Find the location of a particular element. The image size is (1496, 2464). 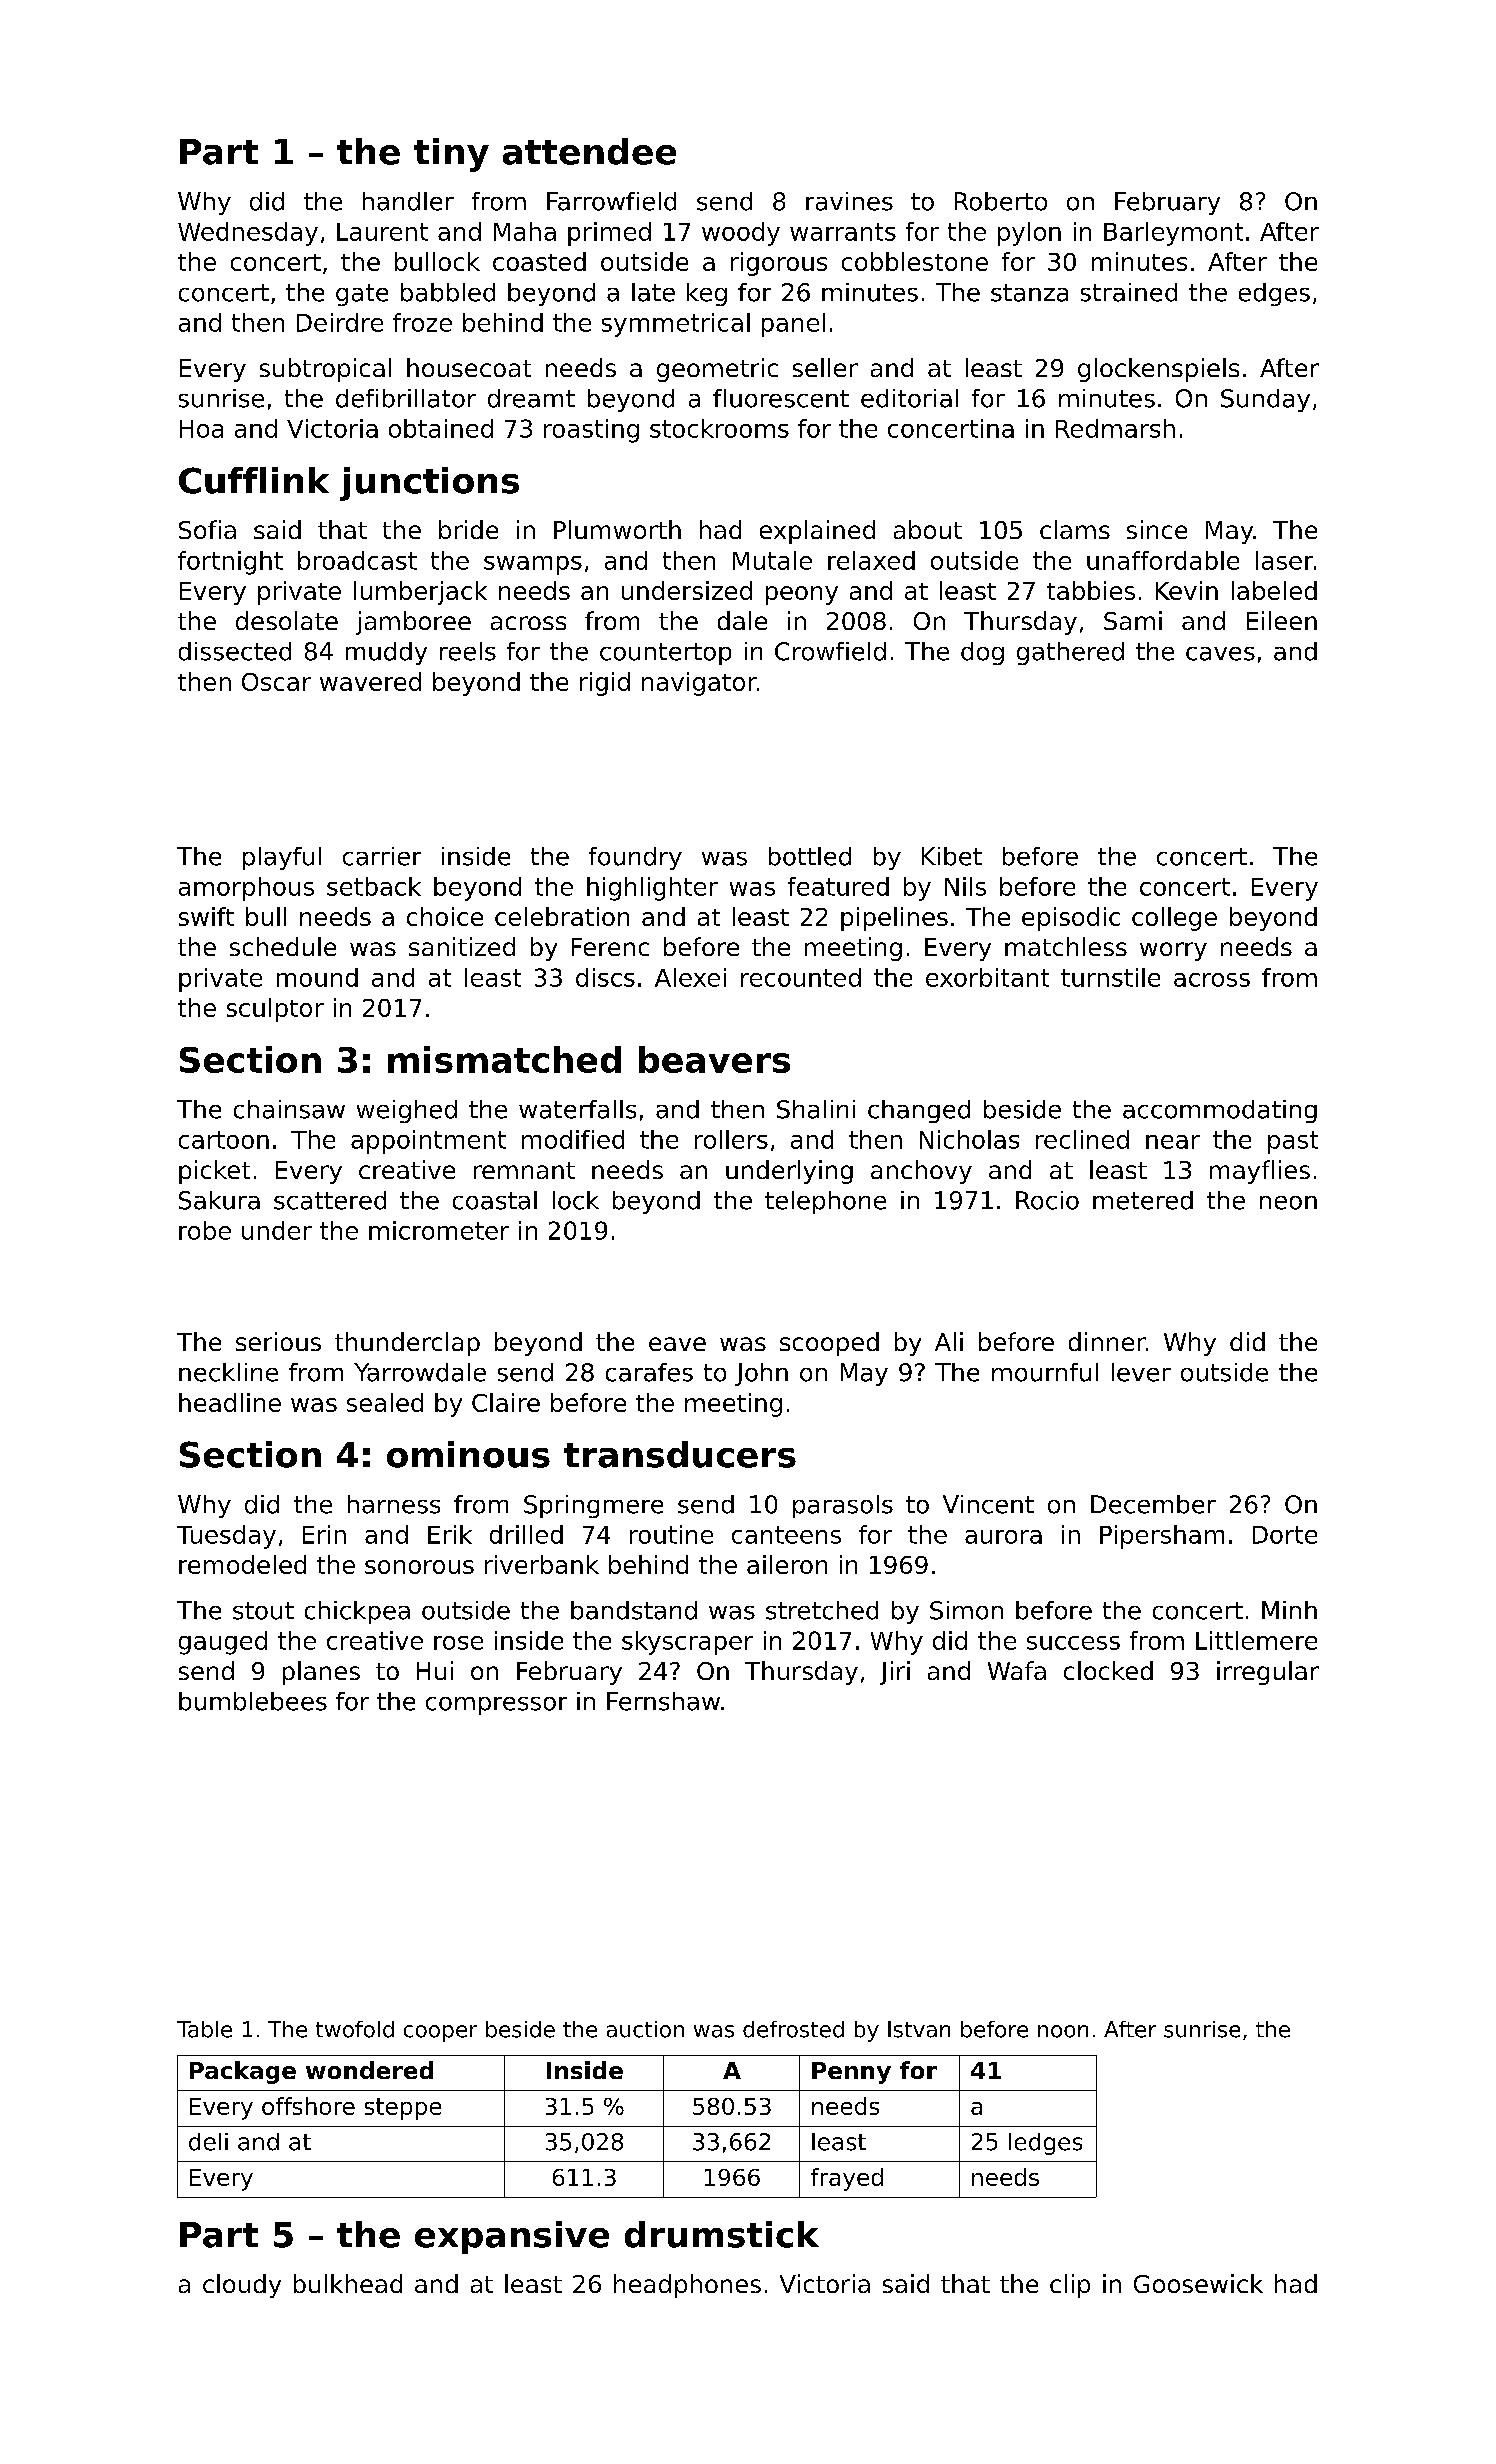

neon is located at coordinates (1288, 1203).
